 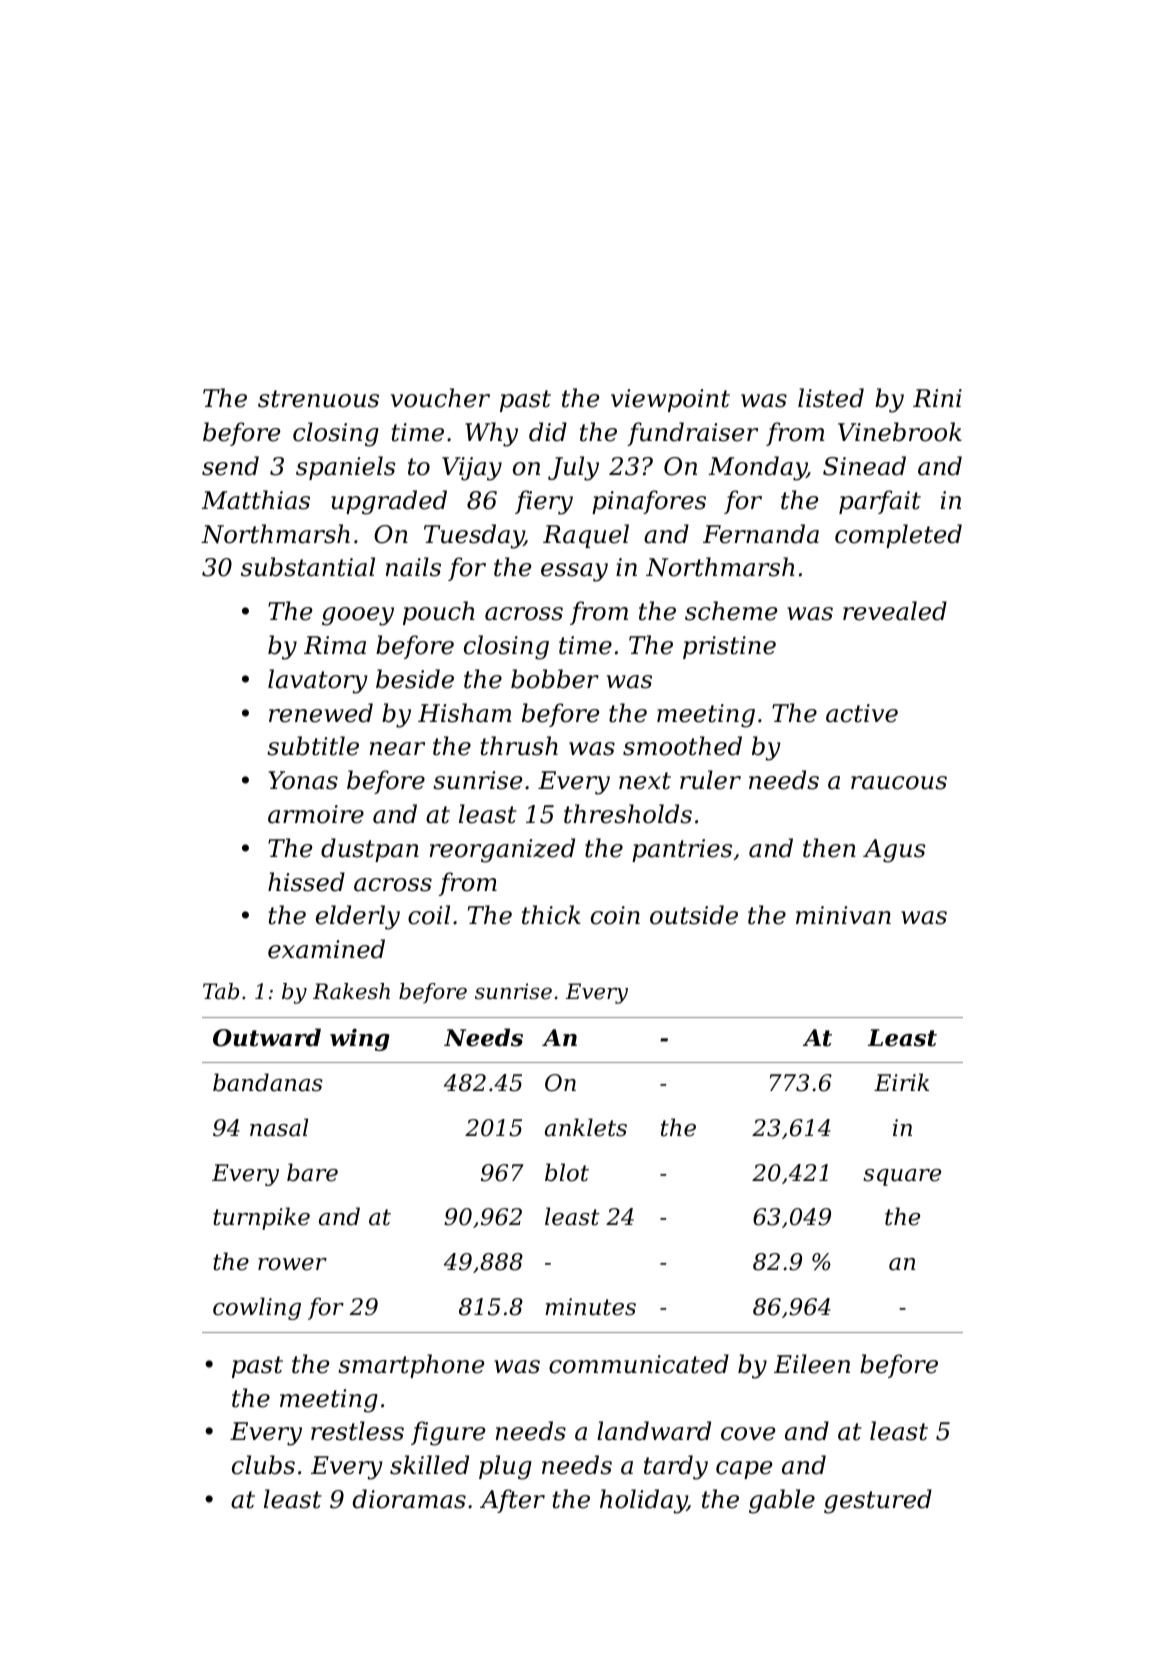 What do you see at coordinates (843, 915) in the image?
I see `minivan` at bounding box center [843, 915].
